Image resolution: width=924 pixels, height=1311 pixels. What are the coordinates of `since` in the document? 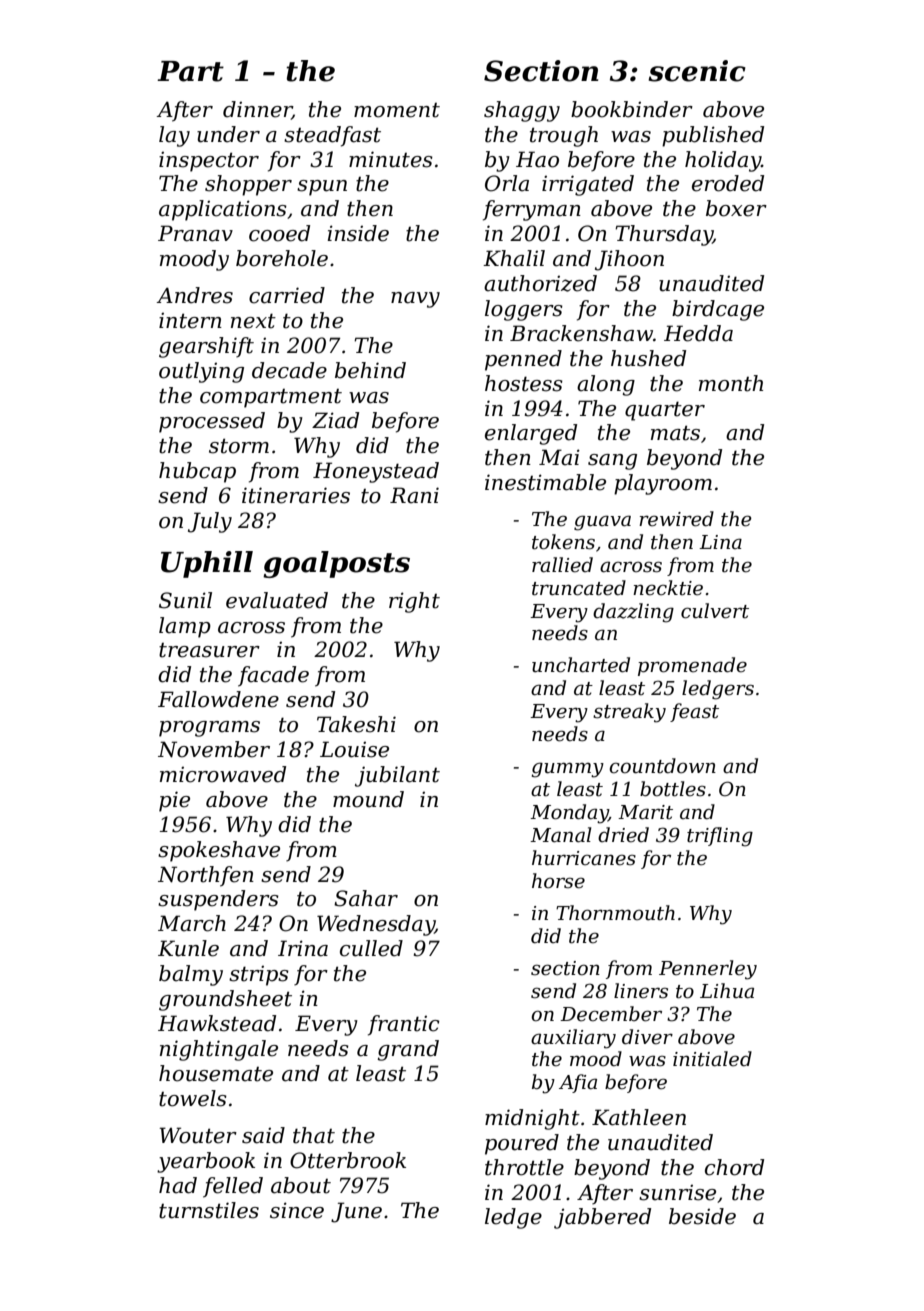 It's located at (297, 1210).
